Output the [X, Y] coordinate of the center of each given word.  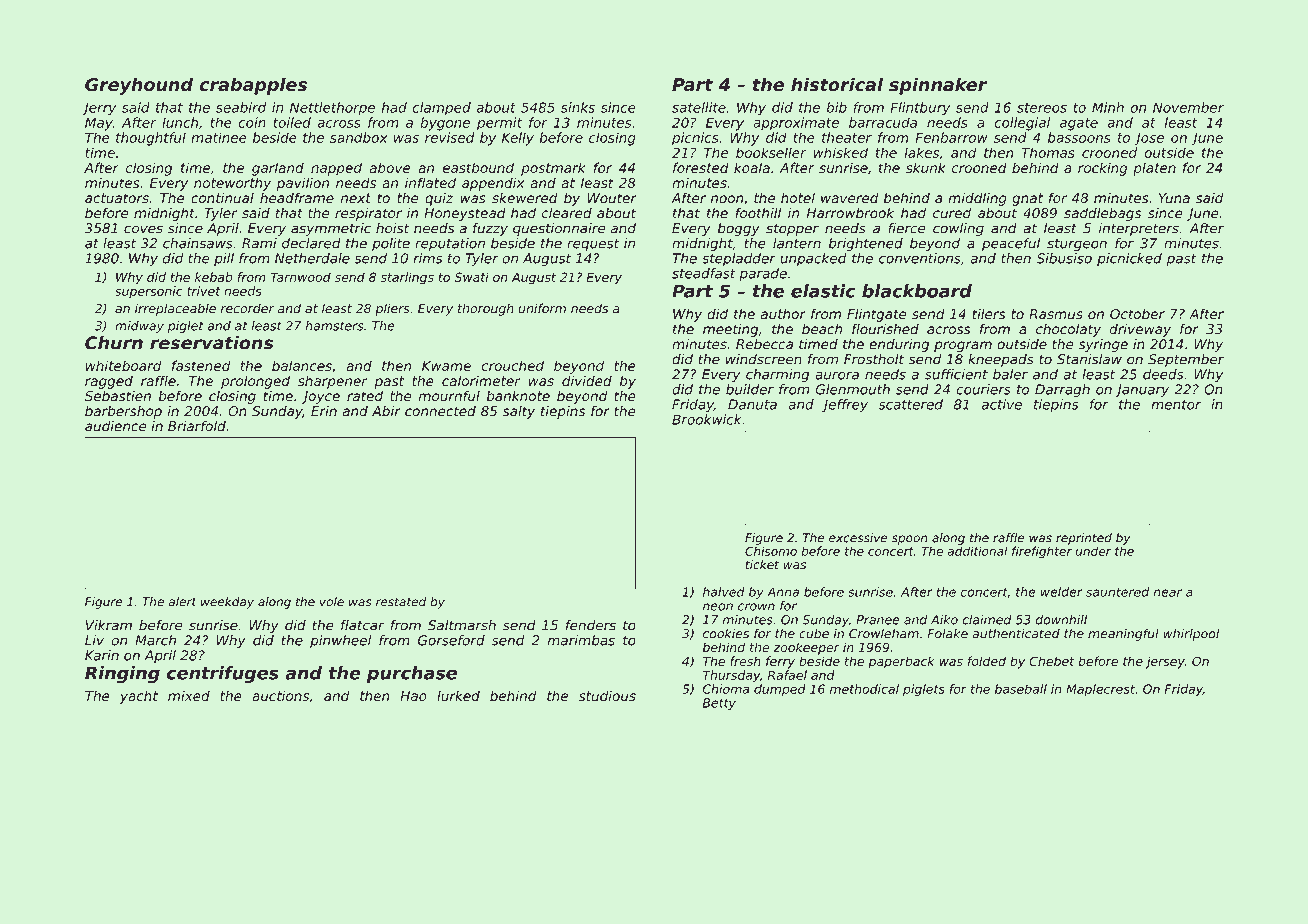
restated [401, 602]
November [1188, 107]
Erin [324, 411]
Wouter [612, 198]
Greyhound [139, 86]
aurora [837, 375]
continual [222, 197]
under [1093, 551]
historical [837, 84]
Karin [102, 655]
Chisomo [771, 551]
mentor [1176, 405]
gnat [1027, 199]
